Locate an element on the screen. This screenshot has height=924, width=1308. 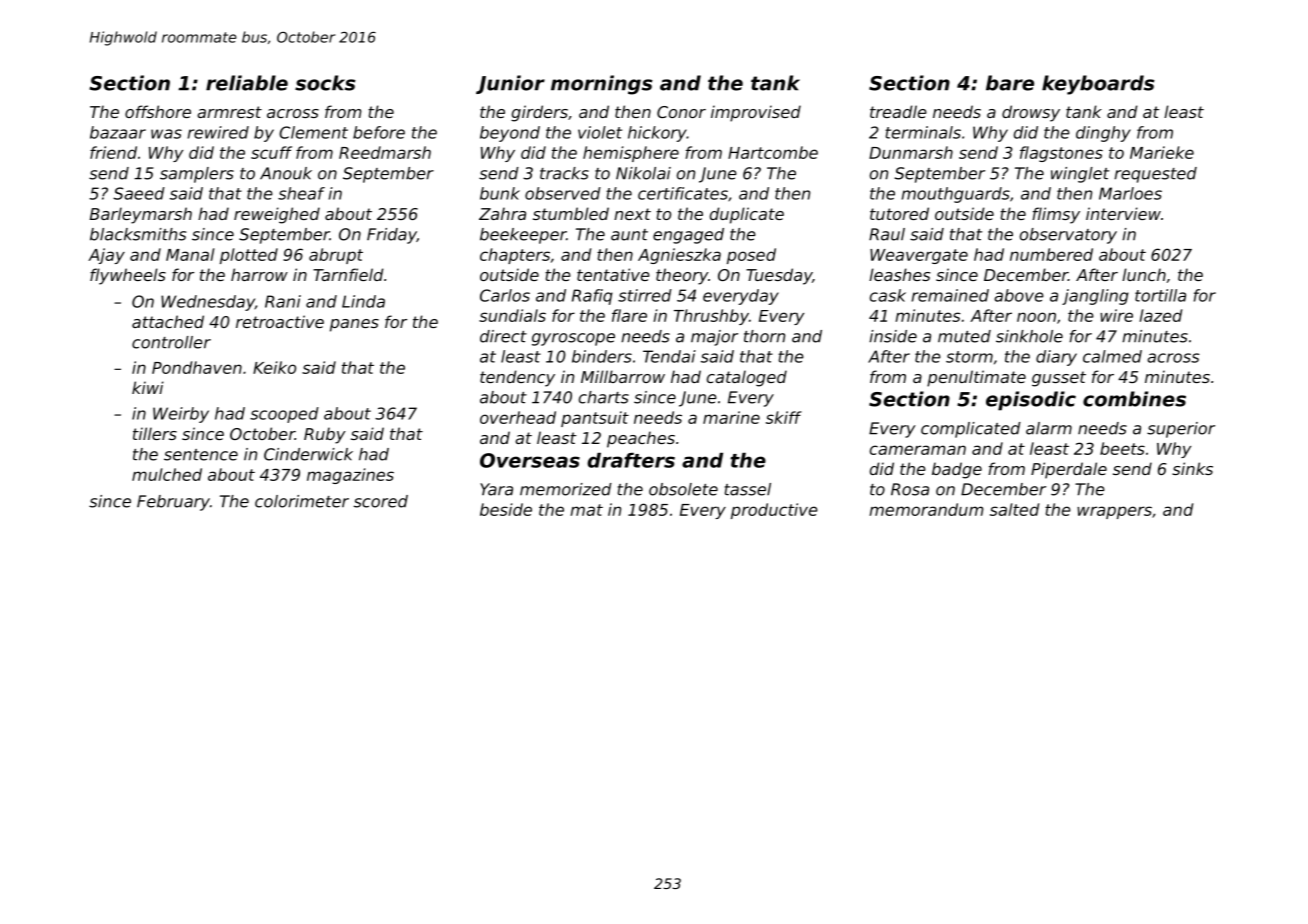
observatory is located at coordinates (1068, 236).
